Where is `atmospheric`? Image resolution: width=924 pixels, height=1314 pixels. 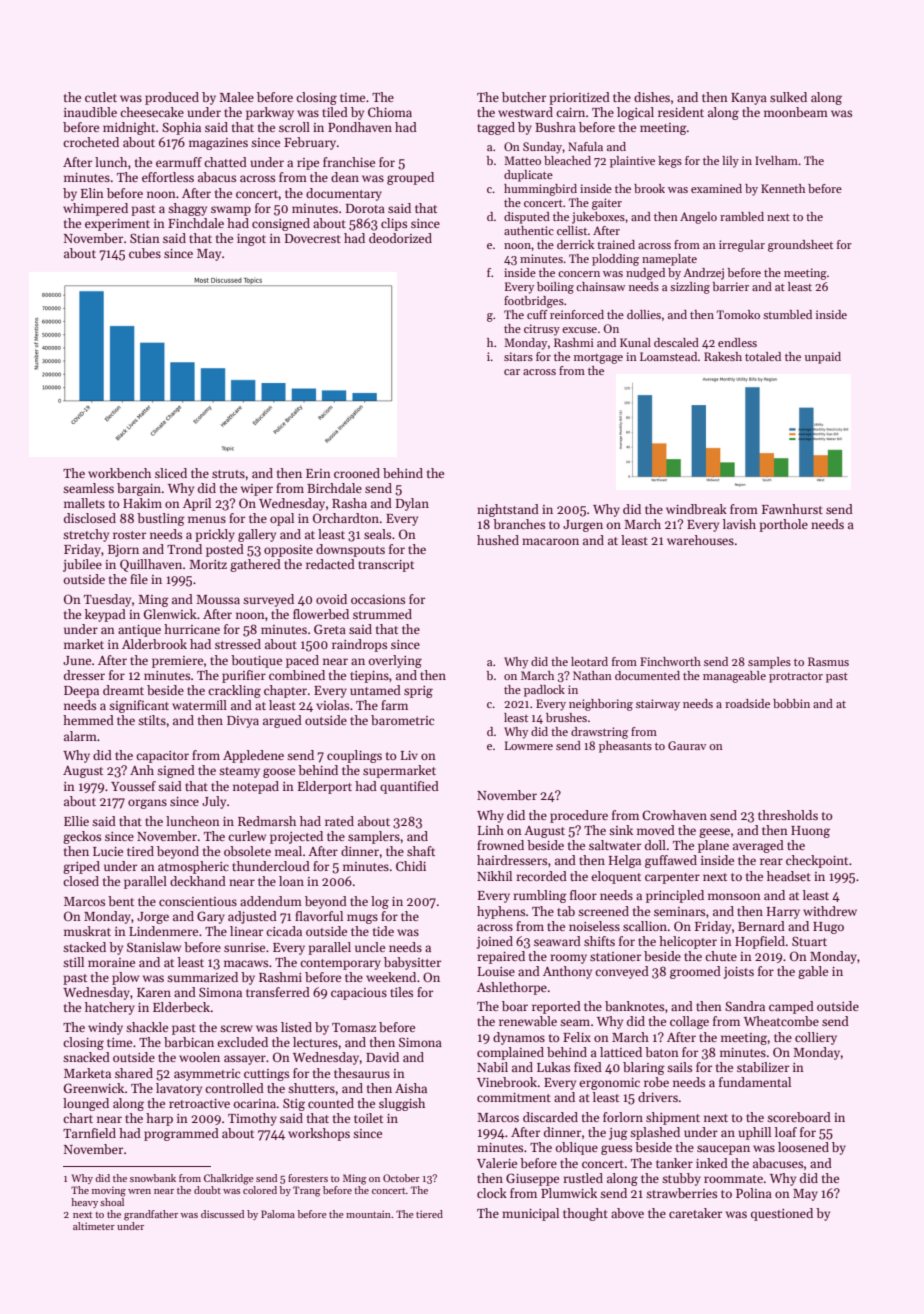
atmospheric is located at coordinates (193, 867).
